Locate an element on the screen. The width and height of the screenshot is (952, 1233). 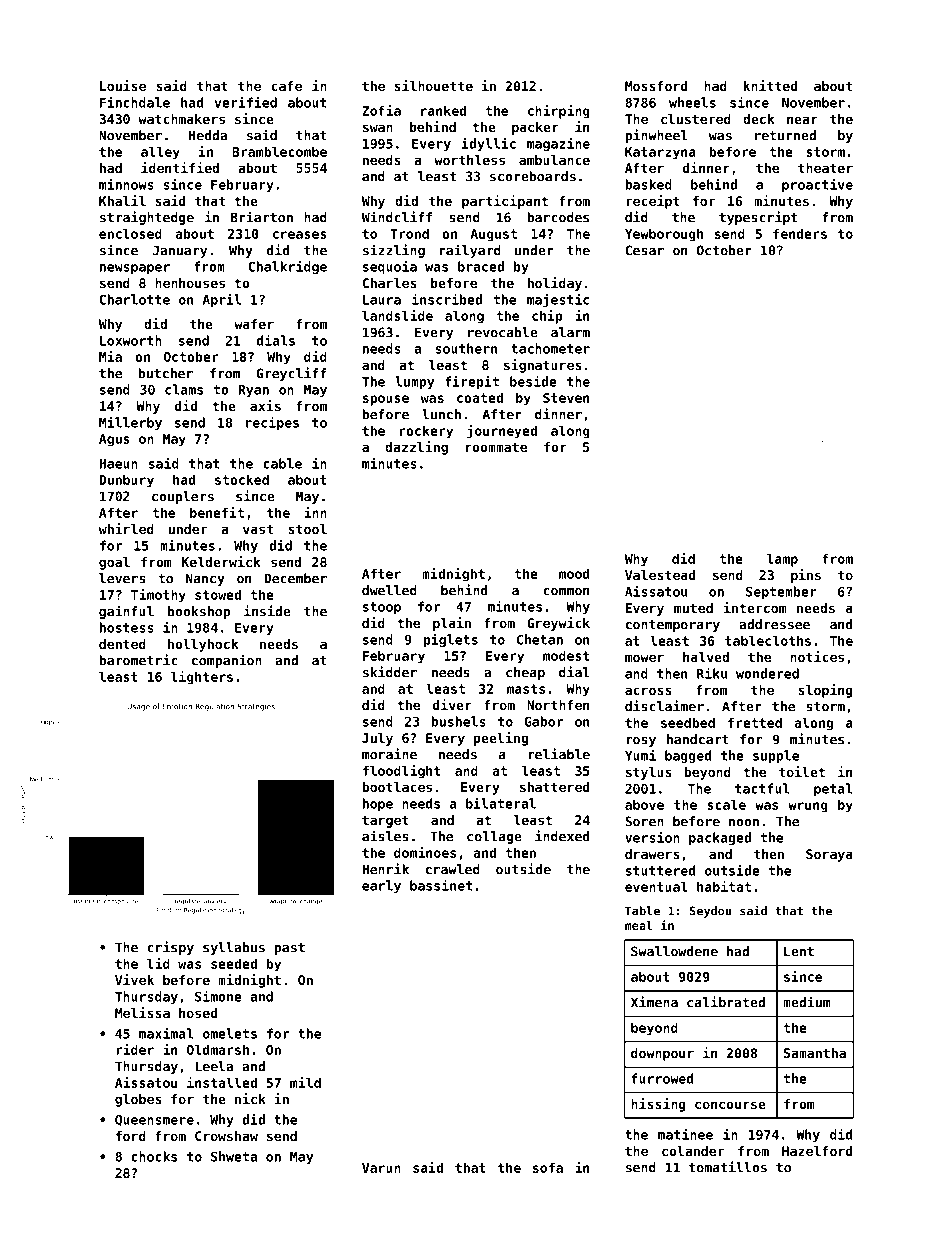
benefit is located at coordinates (217, 512).
